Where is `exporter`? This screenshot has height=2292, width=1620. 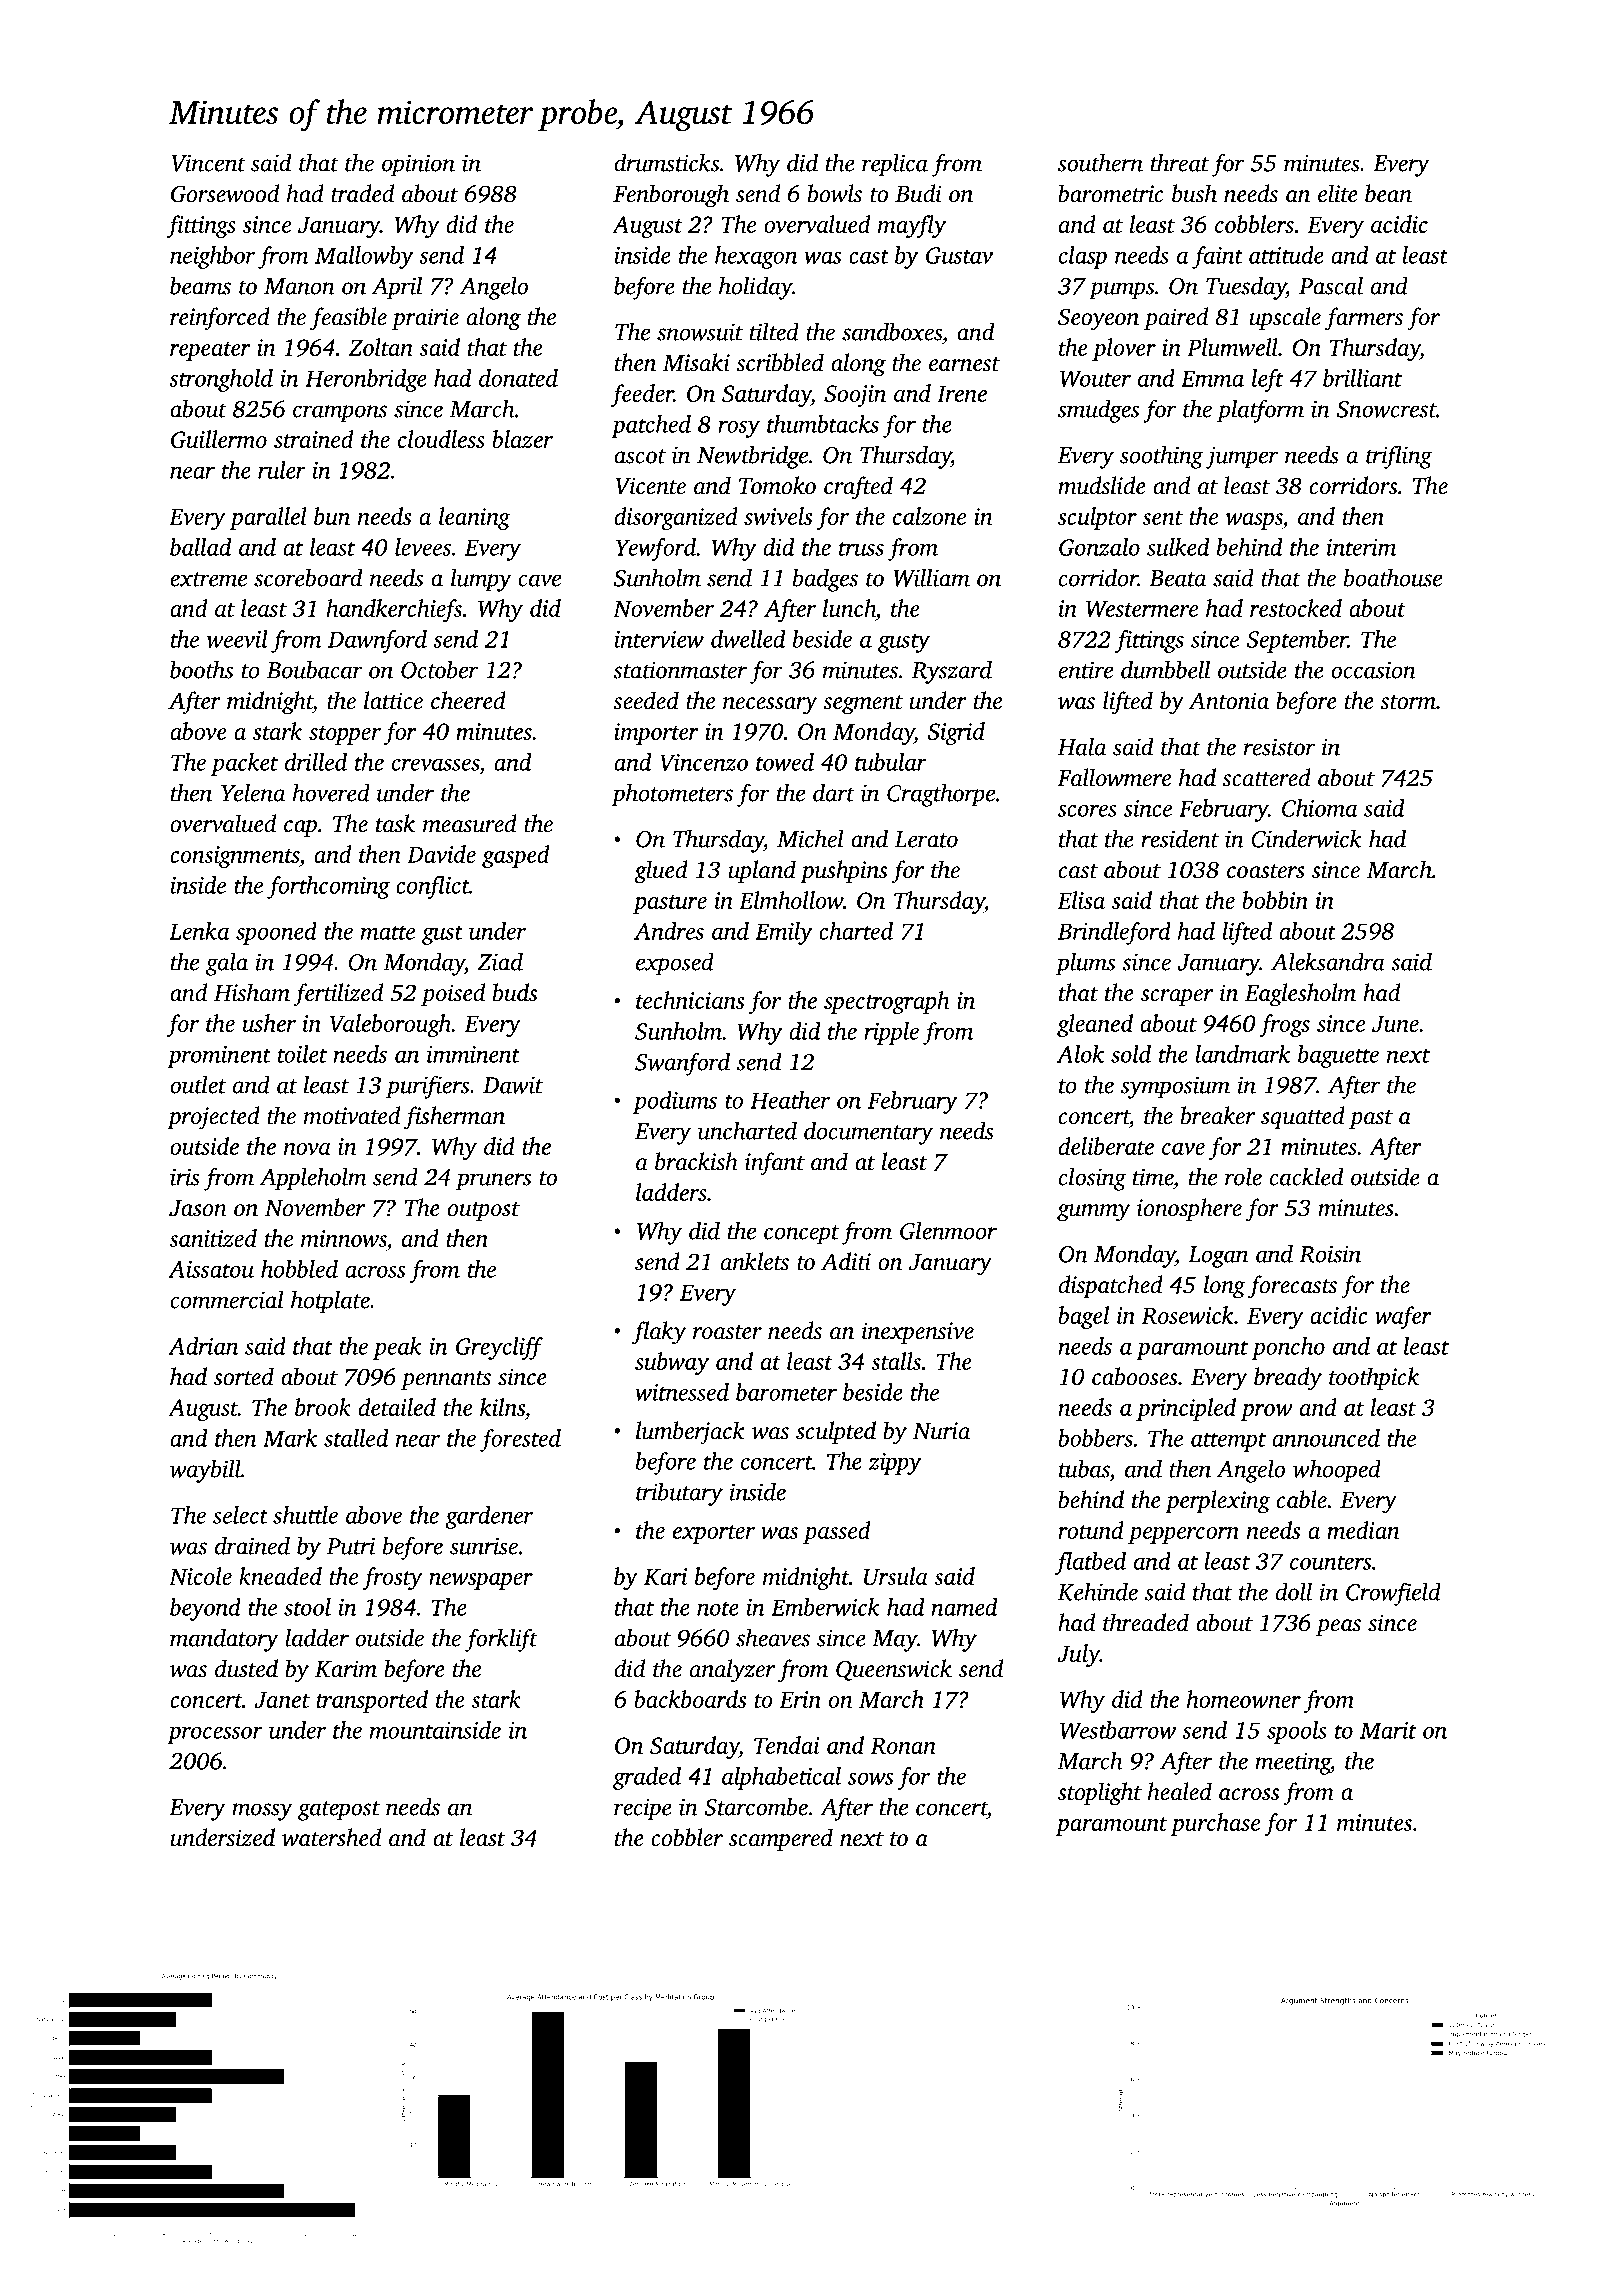
exporter is located at coordinates (714, 1534).
